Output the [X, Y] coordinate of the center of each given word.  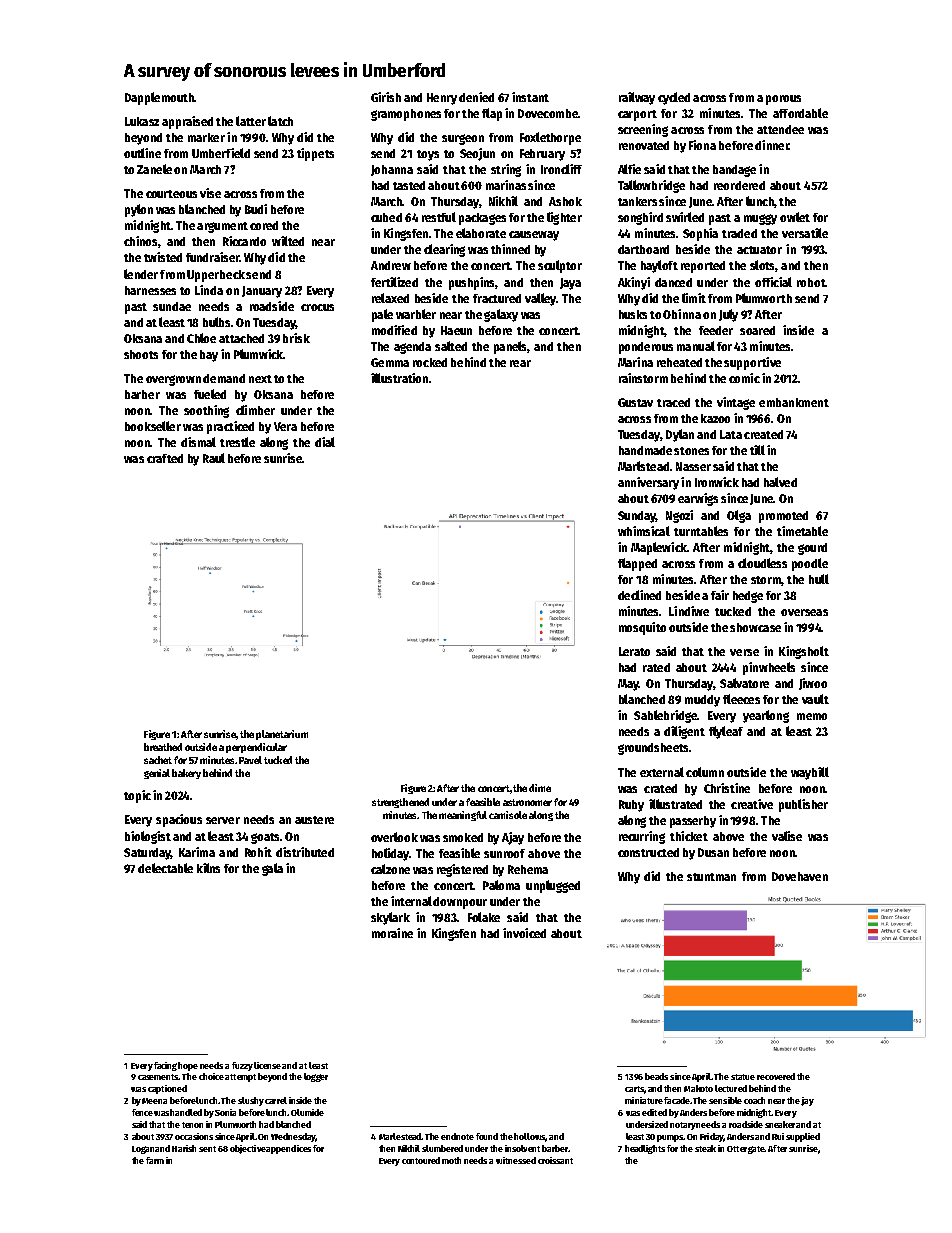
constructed [648, 852]
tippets [315, 154]
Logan [143, 1150]
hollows [529, 1136]
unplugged [553, 886]
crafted [165, 458]
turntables [701, 531]
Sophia [700, 234]
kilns [208, 868]
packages [482, 219]
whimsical [644, 531]
